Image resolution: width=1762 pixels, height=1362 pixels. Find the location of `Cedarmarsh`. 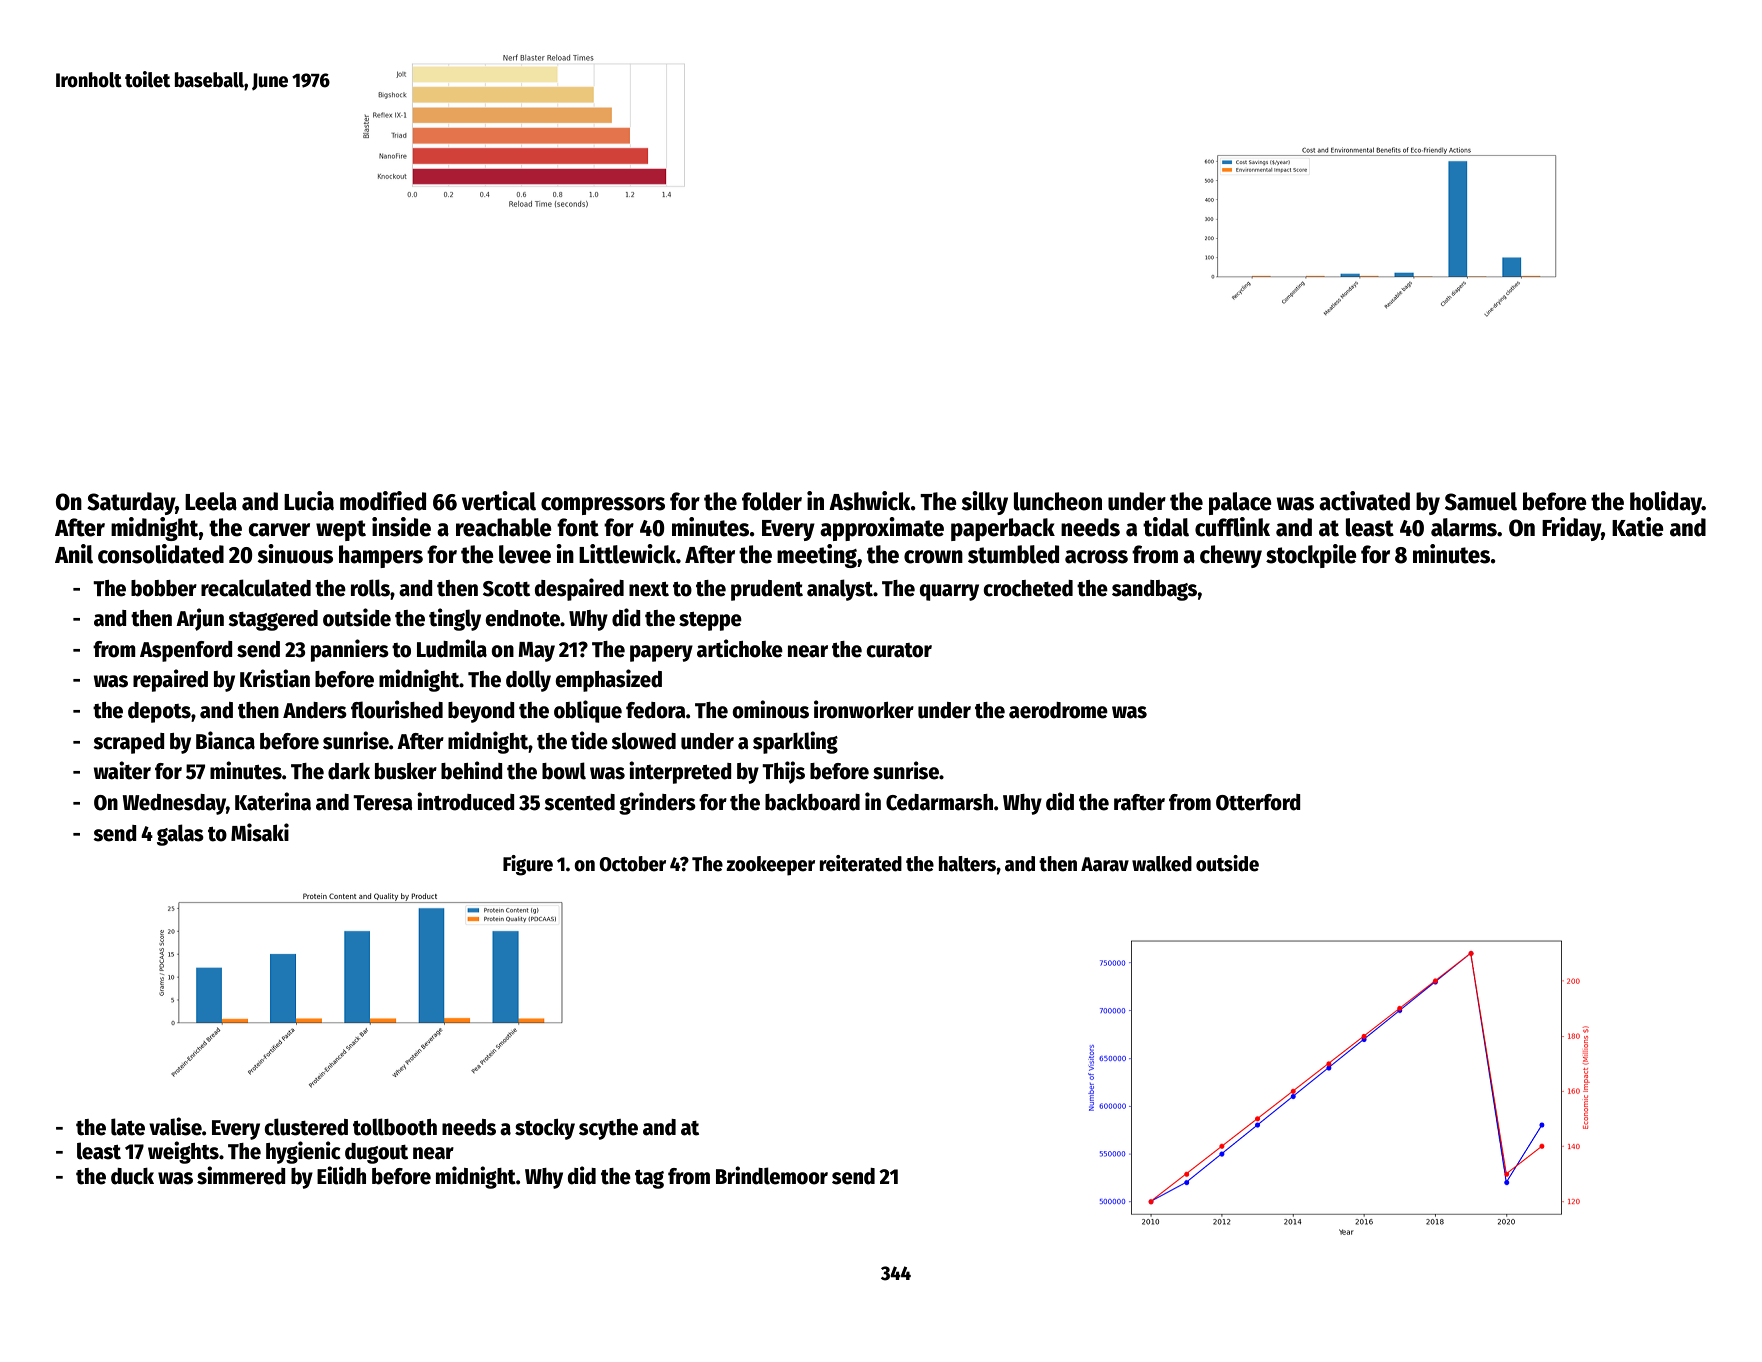

Cedarmarsh is located at coordinates (939, 802).
